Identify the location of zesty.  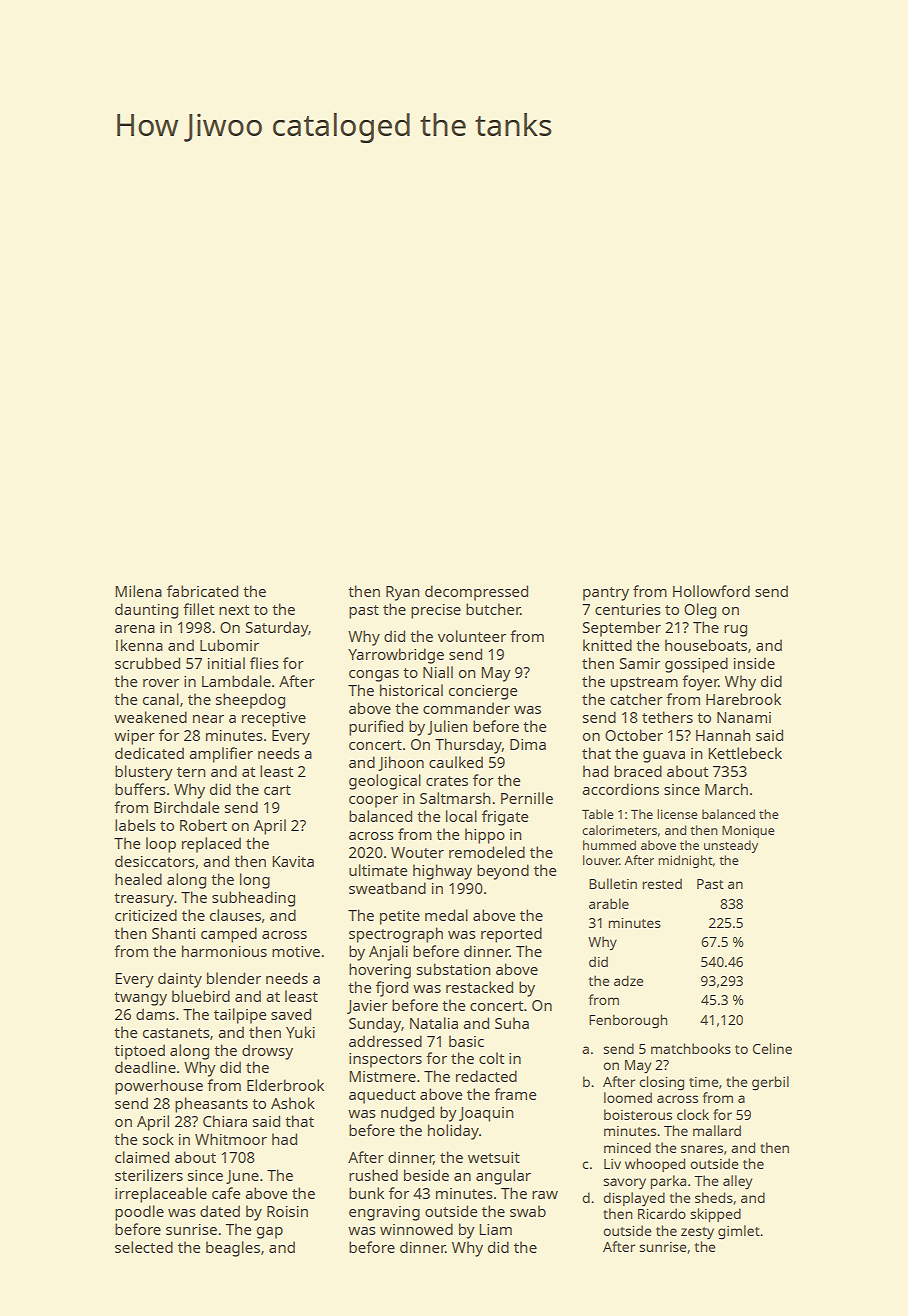
(697, 1233).
